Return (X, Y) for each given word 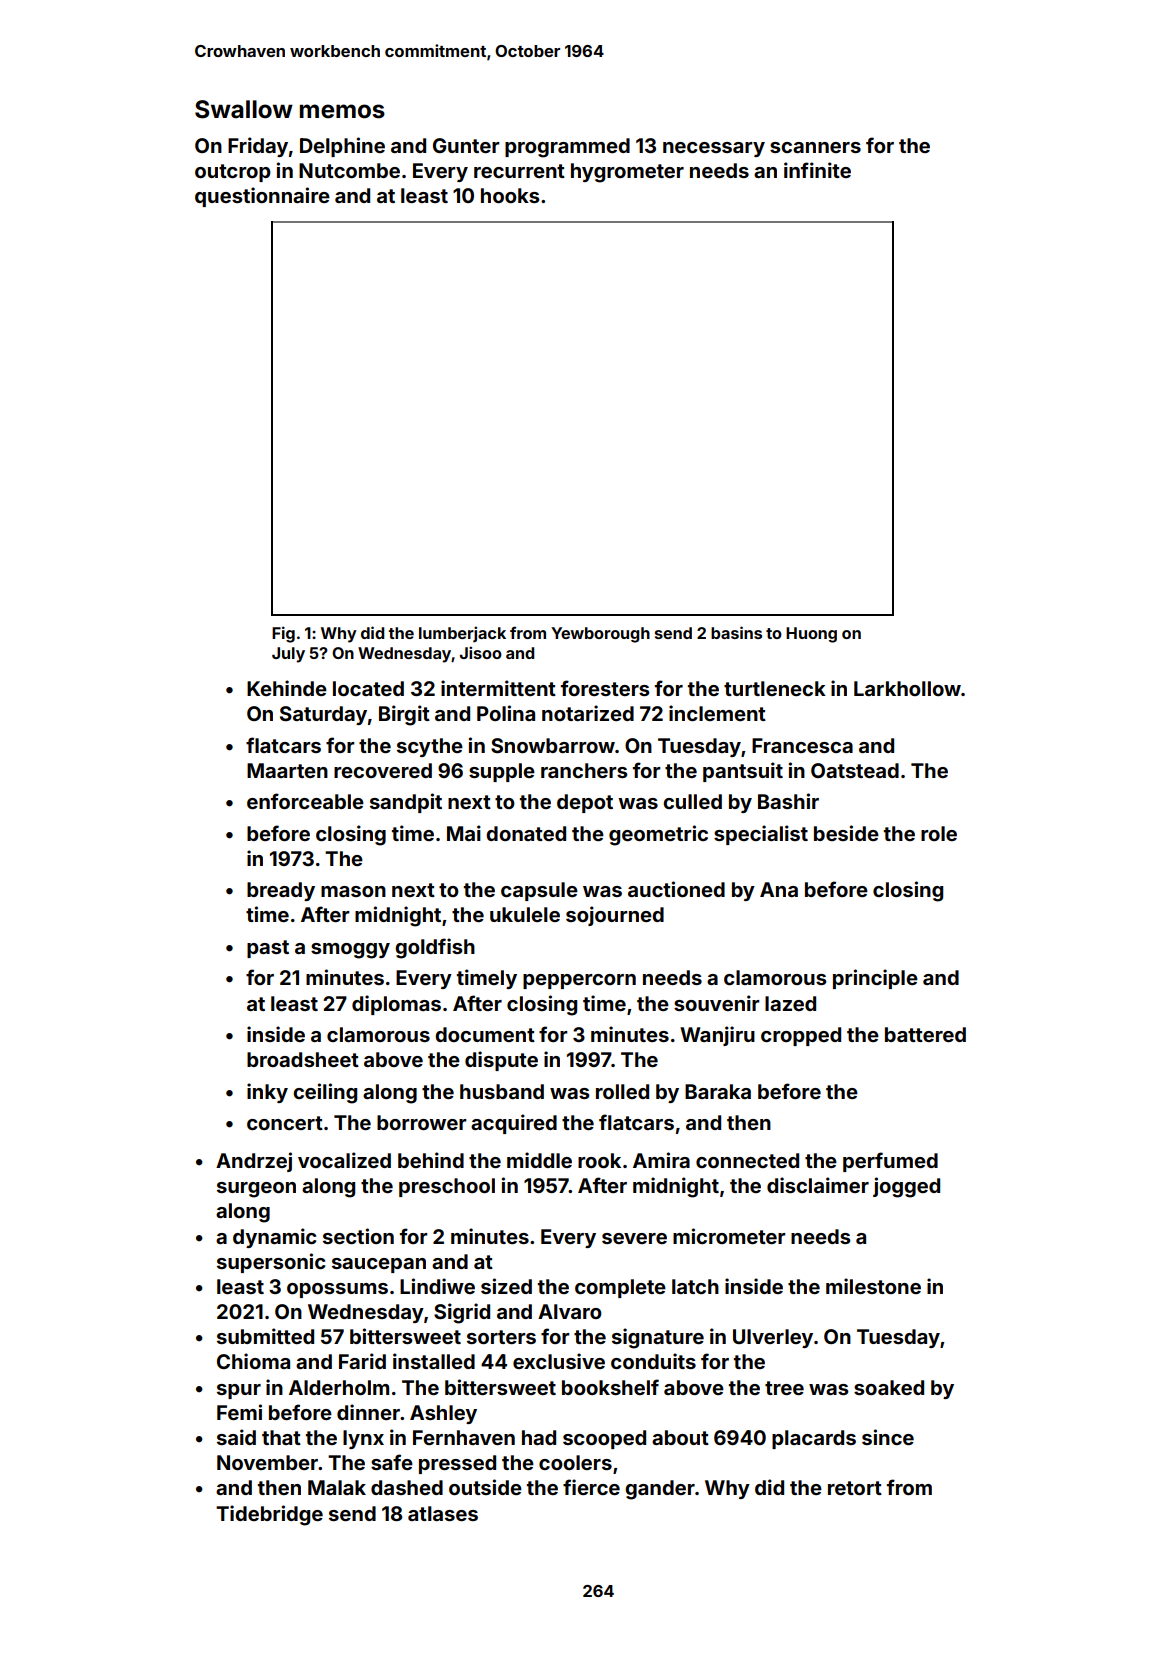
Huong (811, 635)
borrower (422, 1122)
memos (342, 111)
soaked (889, 1387)
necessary (714, 149)
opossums (337, 1290)
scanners (815, 147)
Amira (661, 1160)
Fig (283, 634)
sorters (501, 1337)
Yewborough (600, 635)
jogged (906, 1187)
